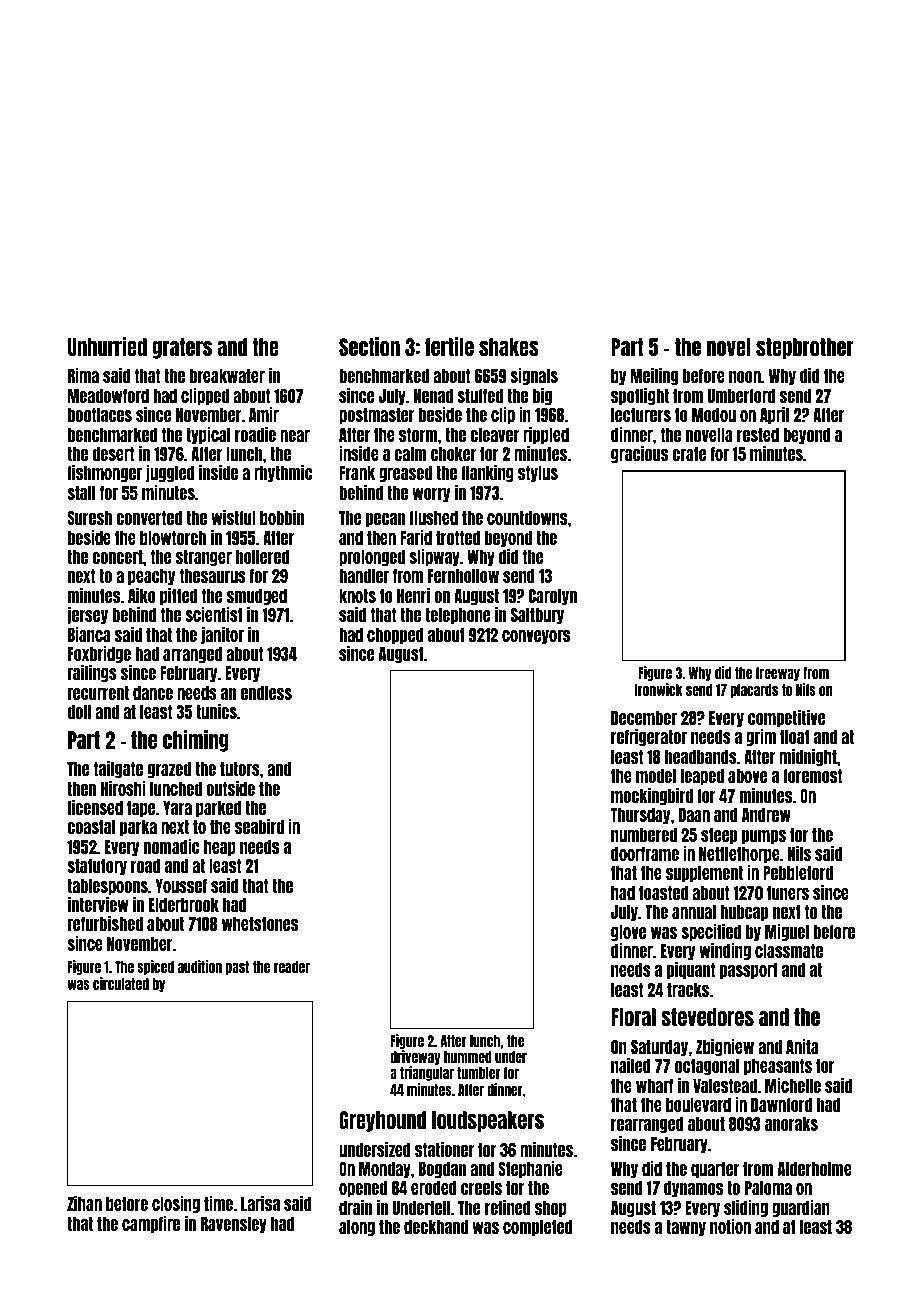  Describe the element at coordinates (179, 596) in the screenshot. I see `pitted` at that location.
